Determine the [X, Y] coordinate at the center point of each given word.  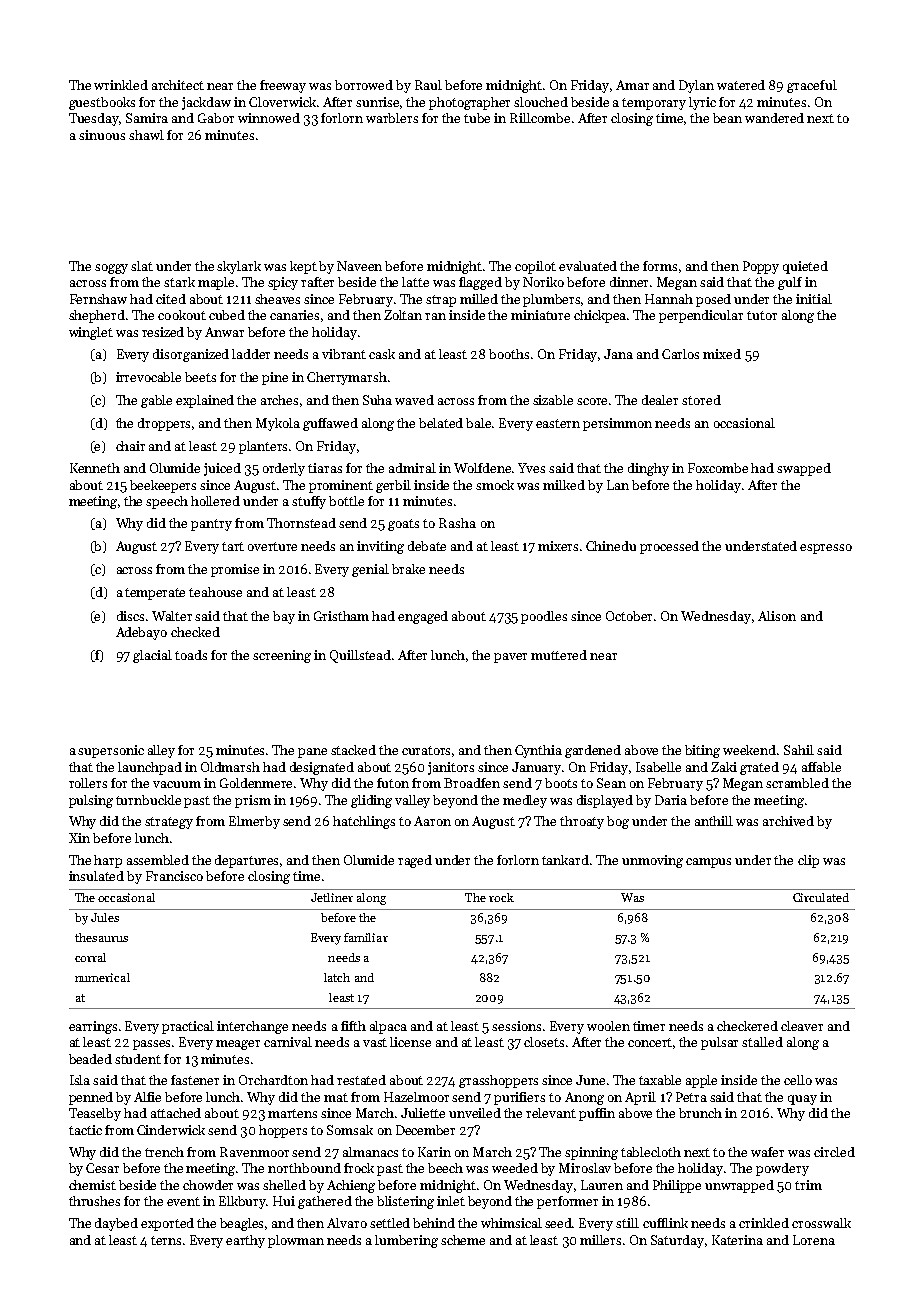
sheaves [277, 299]
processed [669, 547]
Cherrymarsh [347, 378]
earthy [245, 1241]
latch [337, 977]
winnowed [269, 118]
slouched [541, 102]
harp [108, 861]
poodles [544, 617]
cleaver [802, 1026]
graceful [812, 86]
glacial [152, 656]
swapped [804, 469]
